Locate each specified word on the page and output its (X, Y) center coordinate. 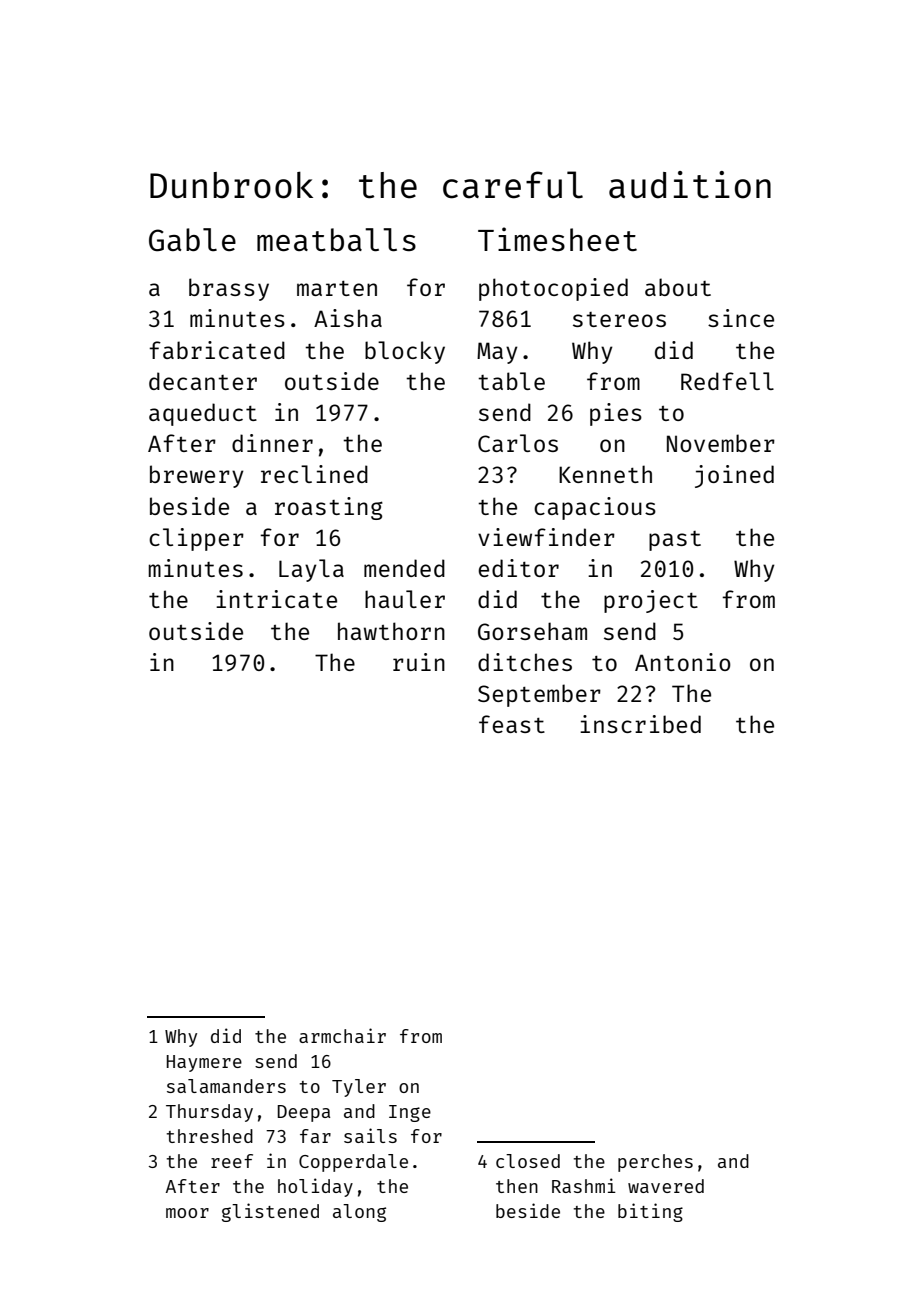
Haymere (204, 1063)
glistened (270, 1212)
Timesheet (557, 239)
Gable (192, 240)
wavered (666, 1186)
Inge (410, 1113)
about (678, 287)
